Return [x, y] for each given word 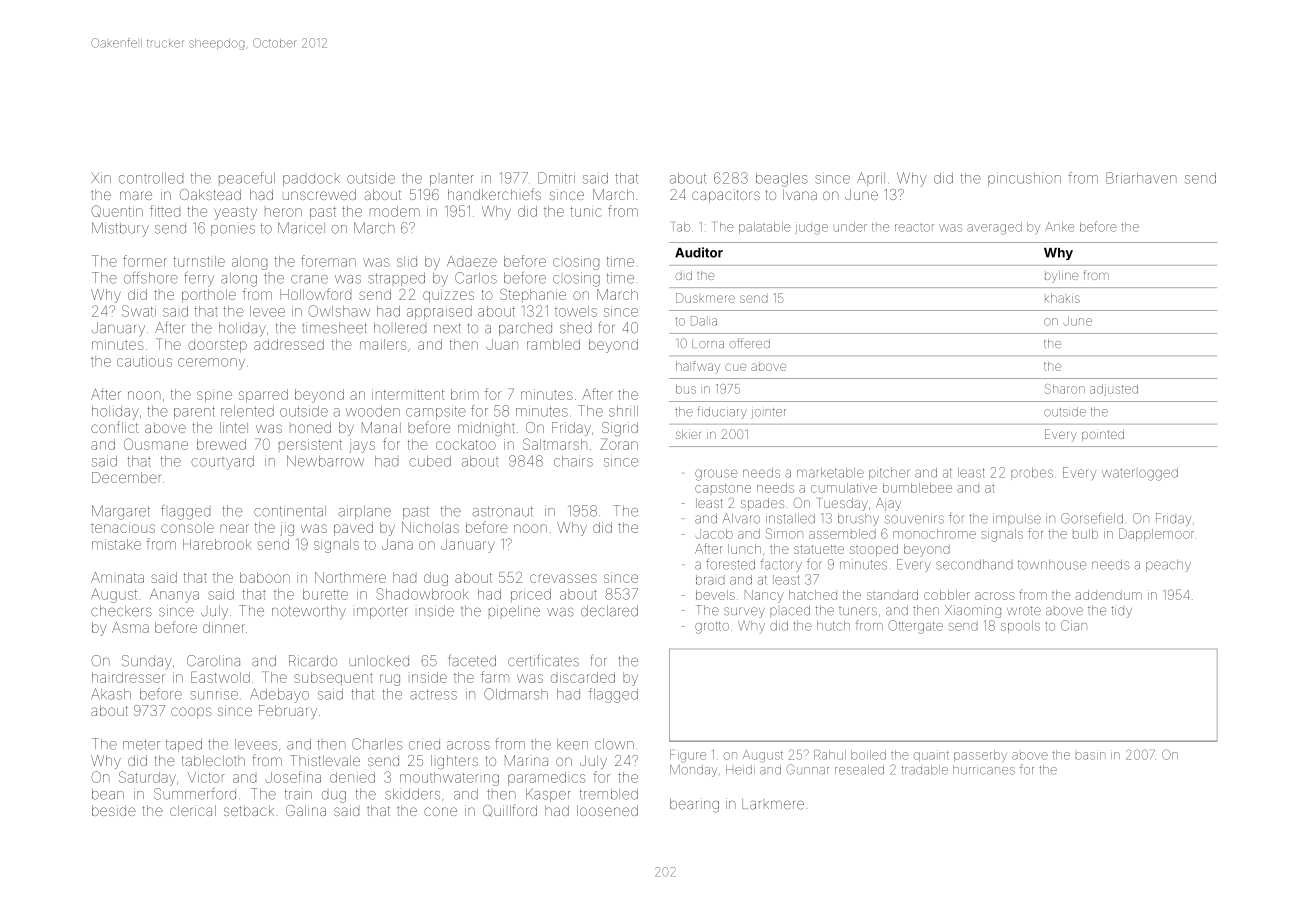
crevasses [563, 578]
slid [407, 261]
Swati [139, 311]
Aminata [117, 577]
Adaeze [472, 261]
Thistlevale [325, 760]
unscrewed [319, 194]
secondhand [974, 564]
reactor [914, 228]
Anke [1059, 227]
